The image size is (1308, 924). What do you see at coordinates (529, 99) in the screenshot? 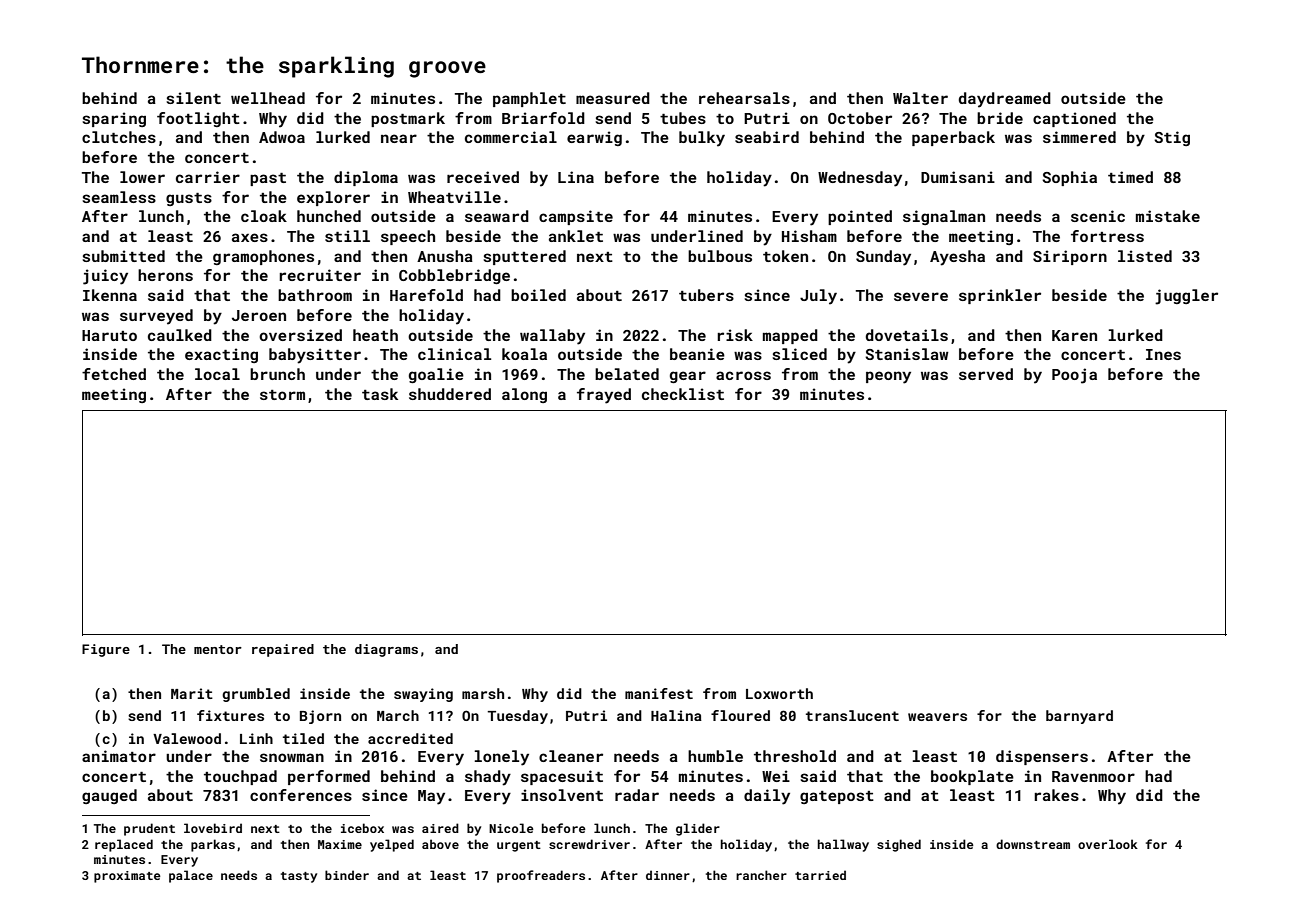
I see `pamphlet` at bounding box center [529, 99].
